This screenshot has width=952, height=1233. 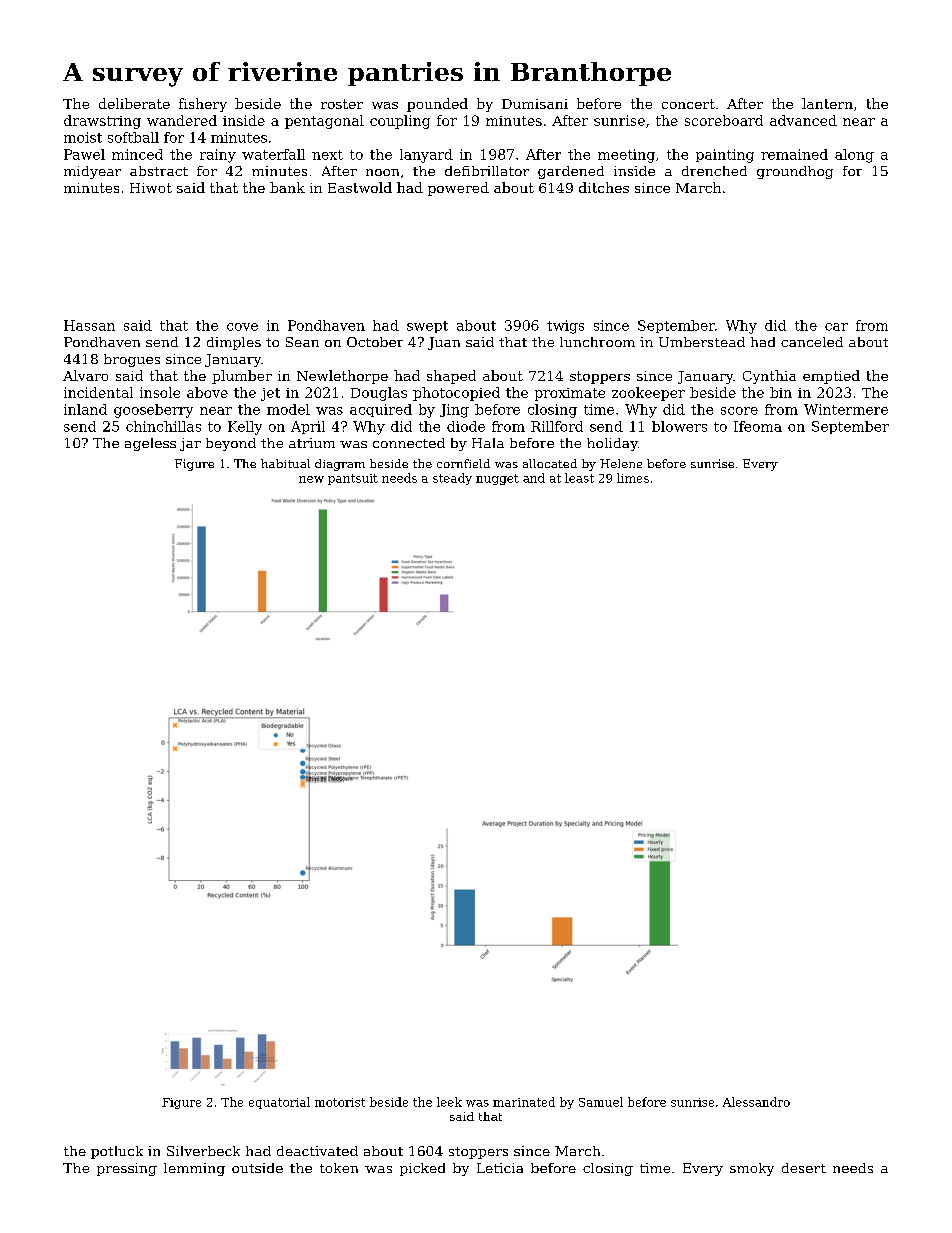 What do you see at coordinates (497, 479) in the screenshot?
I see `nugget` at bounding box center [497, 479].
